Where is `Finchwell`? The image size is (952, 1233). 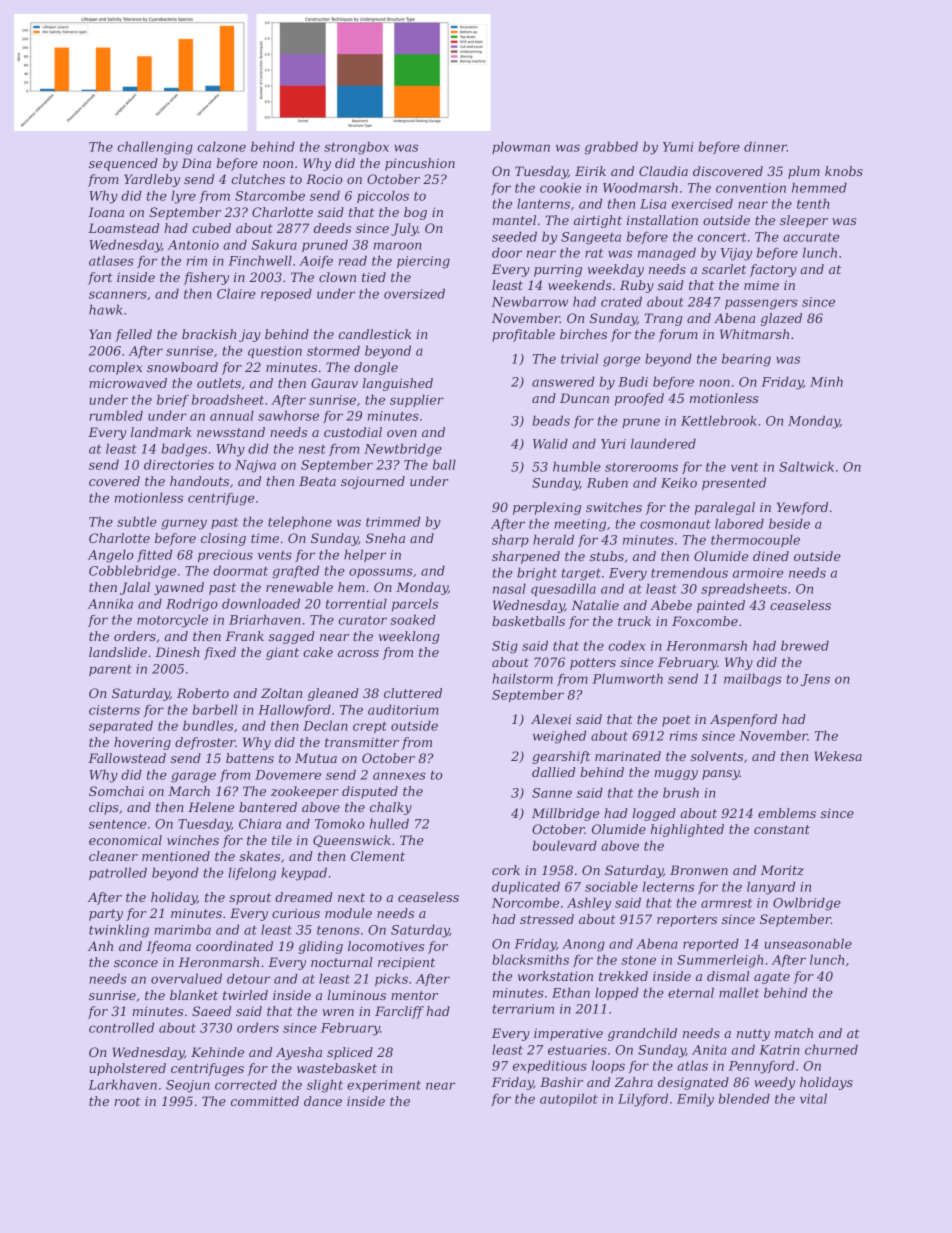 Finchwell is located at coordinates (260, 260).
